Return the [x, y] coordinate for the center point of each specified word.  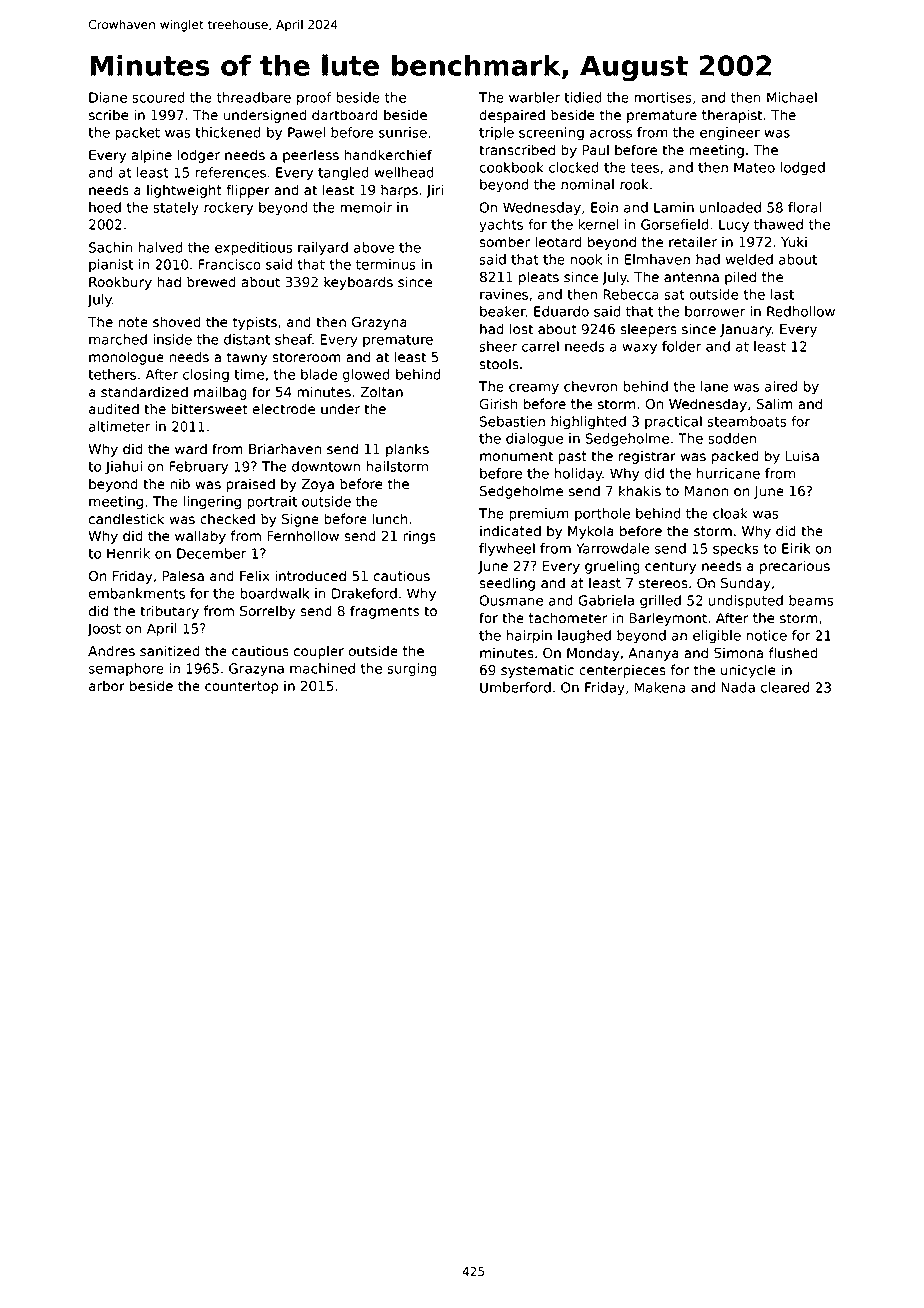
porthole [602, 514]
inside [172, 339]
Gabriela [606, 600]
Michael [792, 97]
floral [805, 207]
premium [539, 515]
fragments [384, 612]
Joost [104, 630]
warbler [534, 97]
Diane [108, 97]
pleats [539, 278]
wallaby [200, 537]
